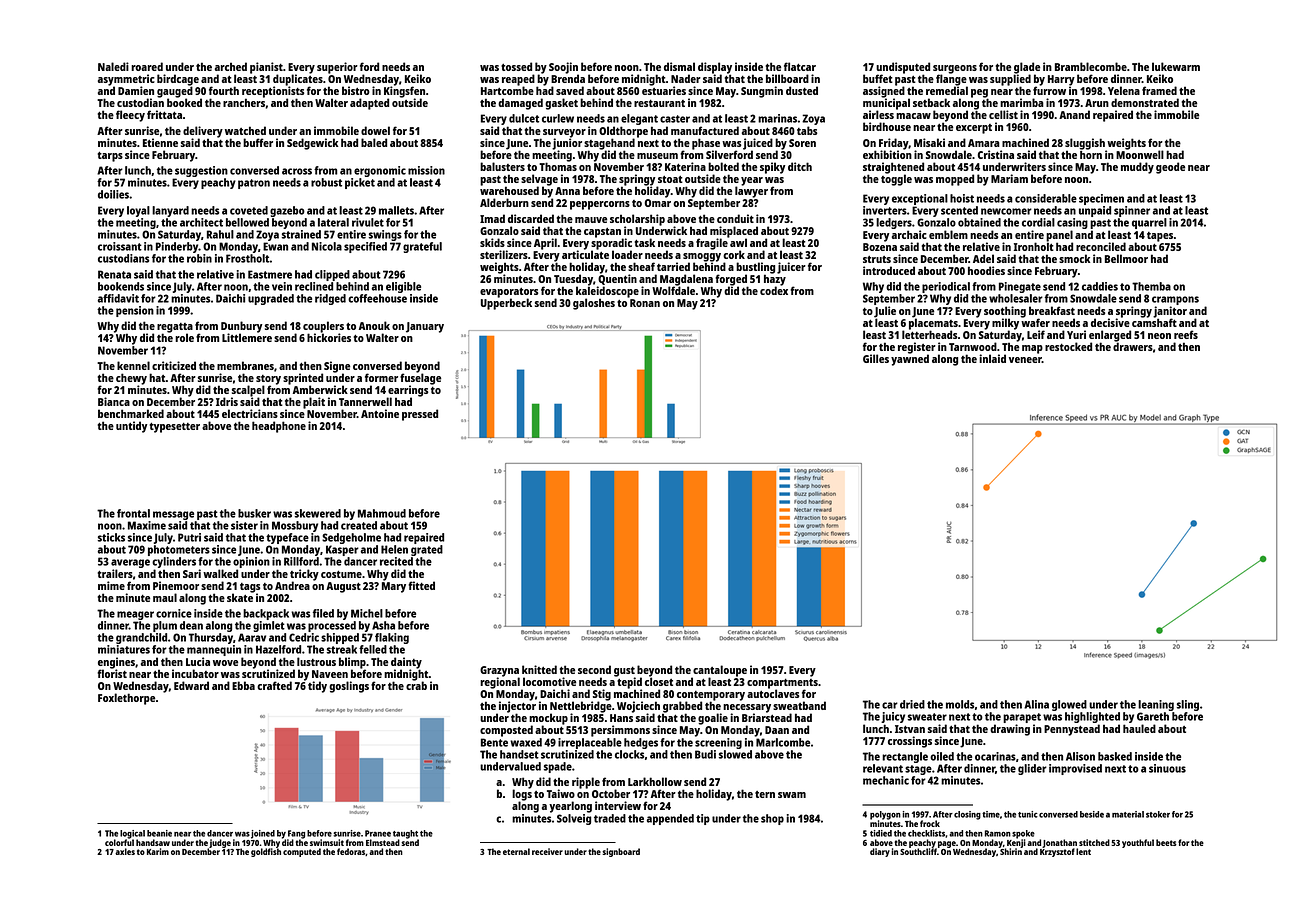  I want to click on mannequin, so click(214, 650).
